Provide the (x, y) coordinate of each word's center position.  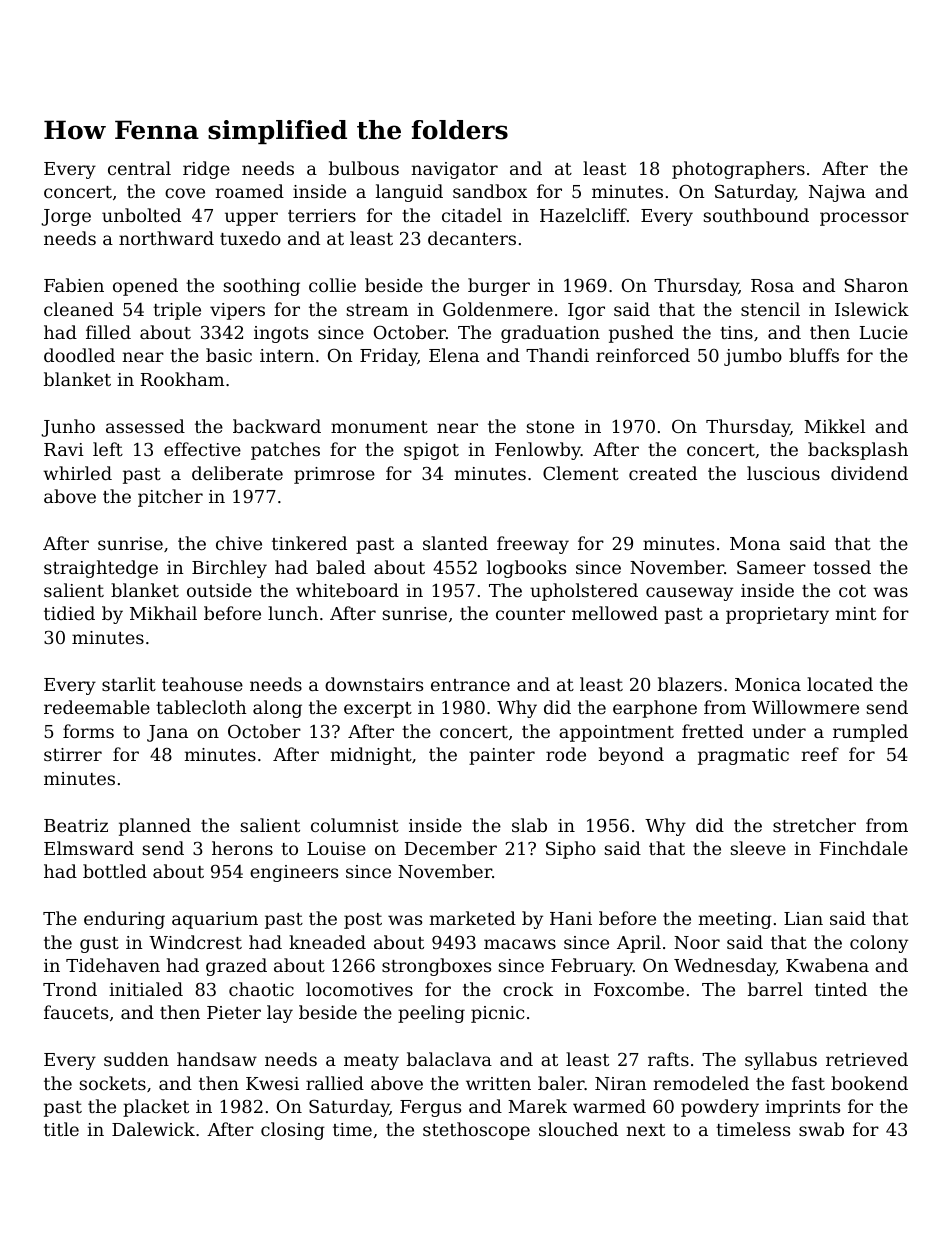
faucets (76, 1012)
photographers (738, 170)
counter (530, 614)
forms (88, 731)
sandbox (490, 191)
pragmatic (743, 756)
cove (185, 193)
